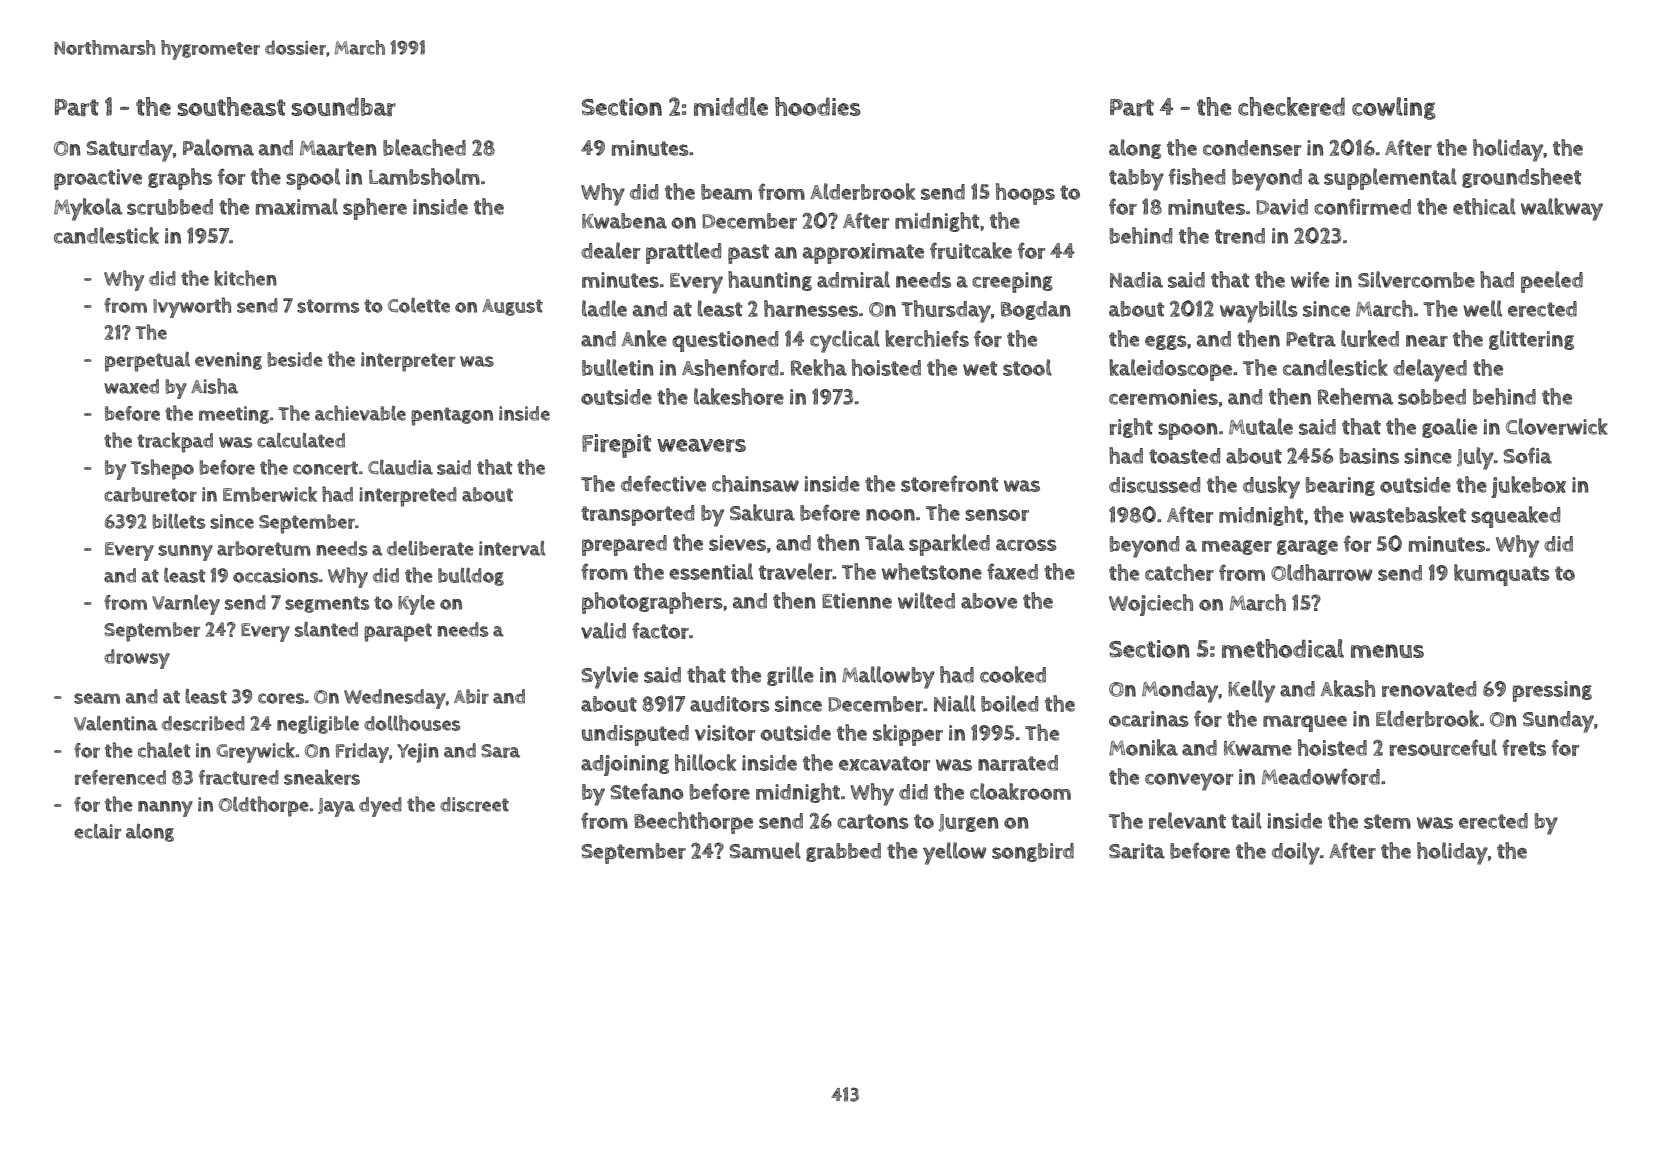 The width and height of the screenshot is (1663, 1176). What do you see at coordinates (739, 396) in the screenshot?
I see `lakeshore` at bounding box center [739, 396].
